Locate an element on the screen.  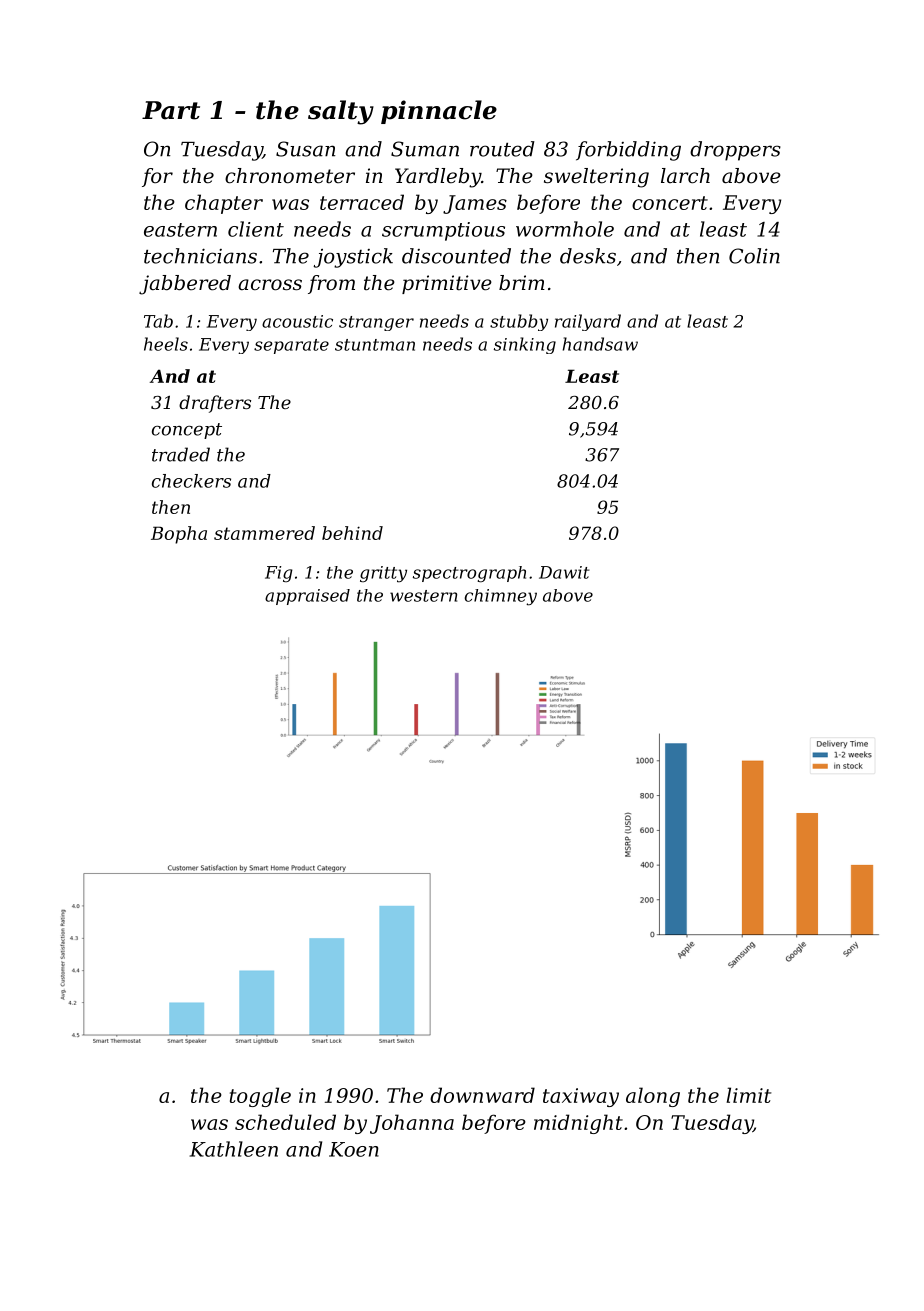
jabbered is located at coordinates (185, 285).
